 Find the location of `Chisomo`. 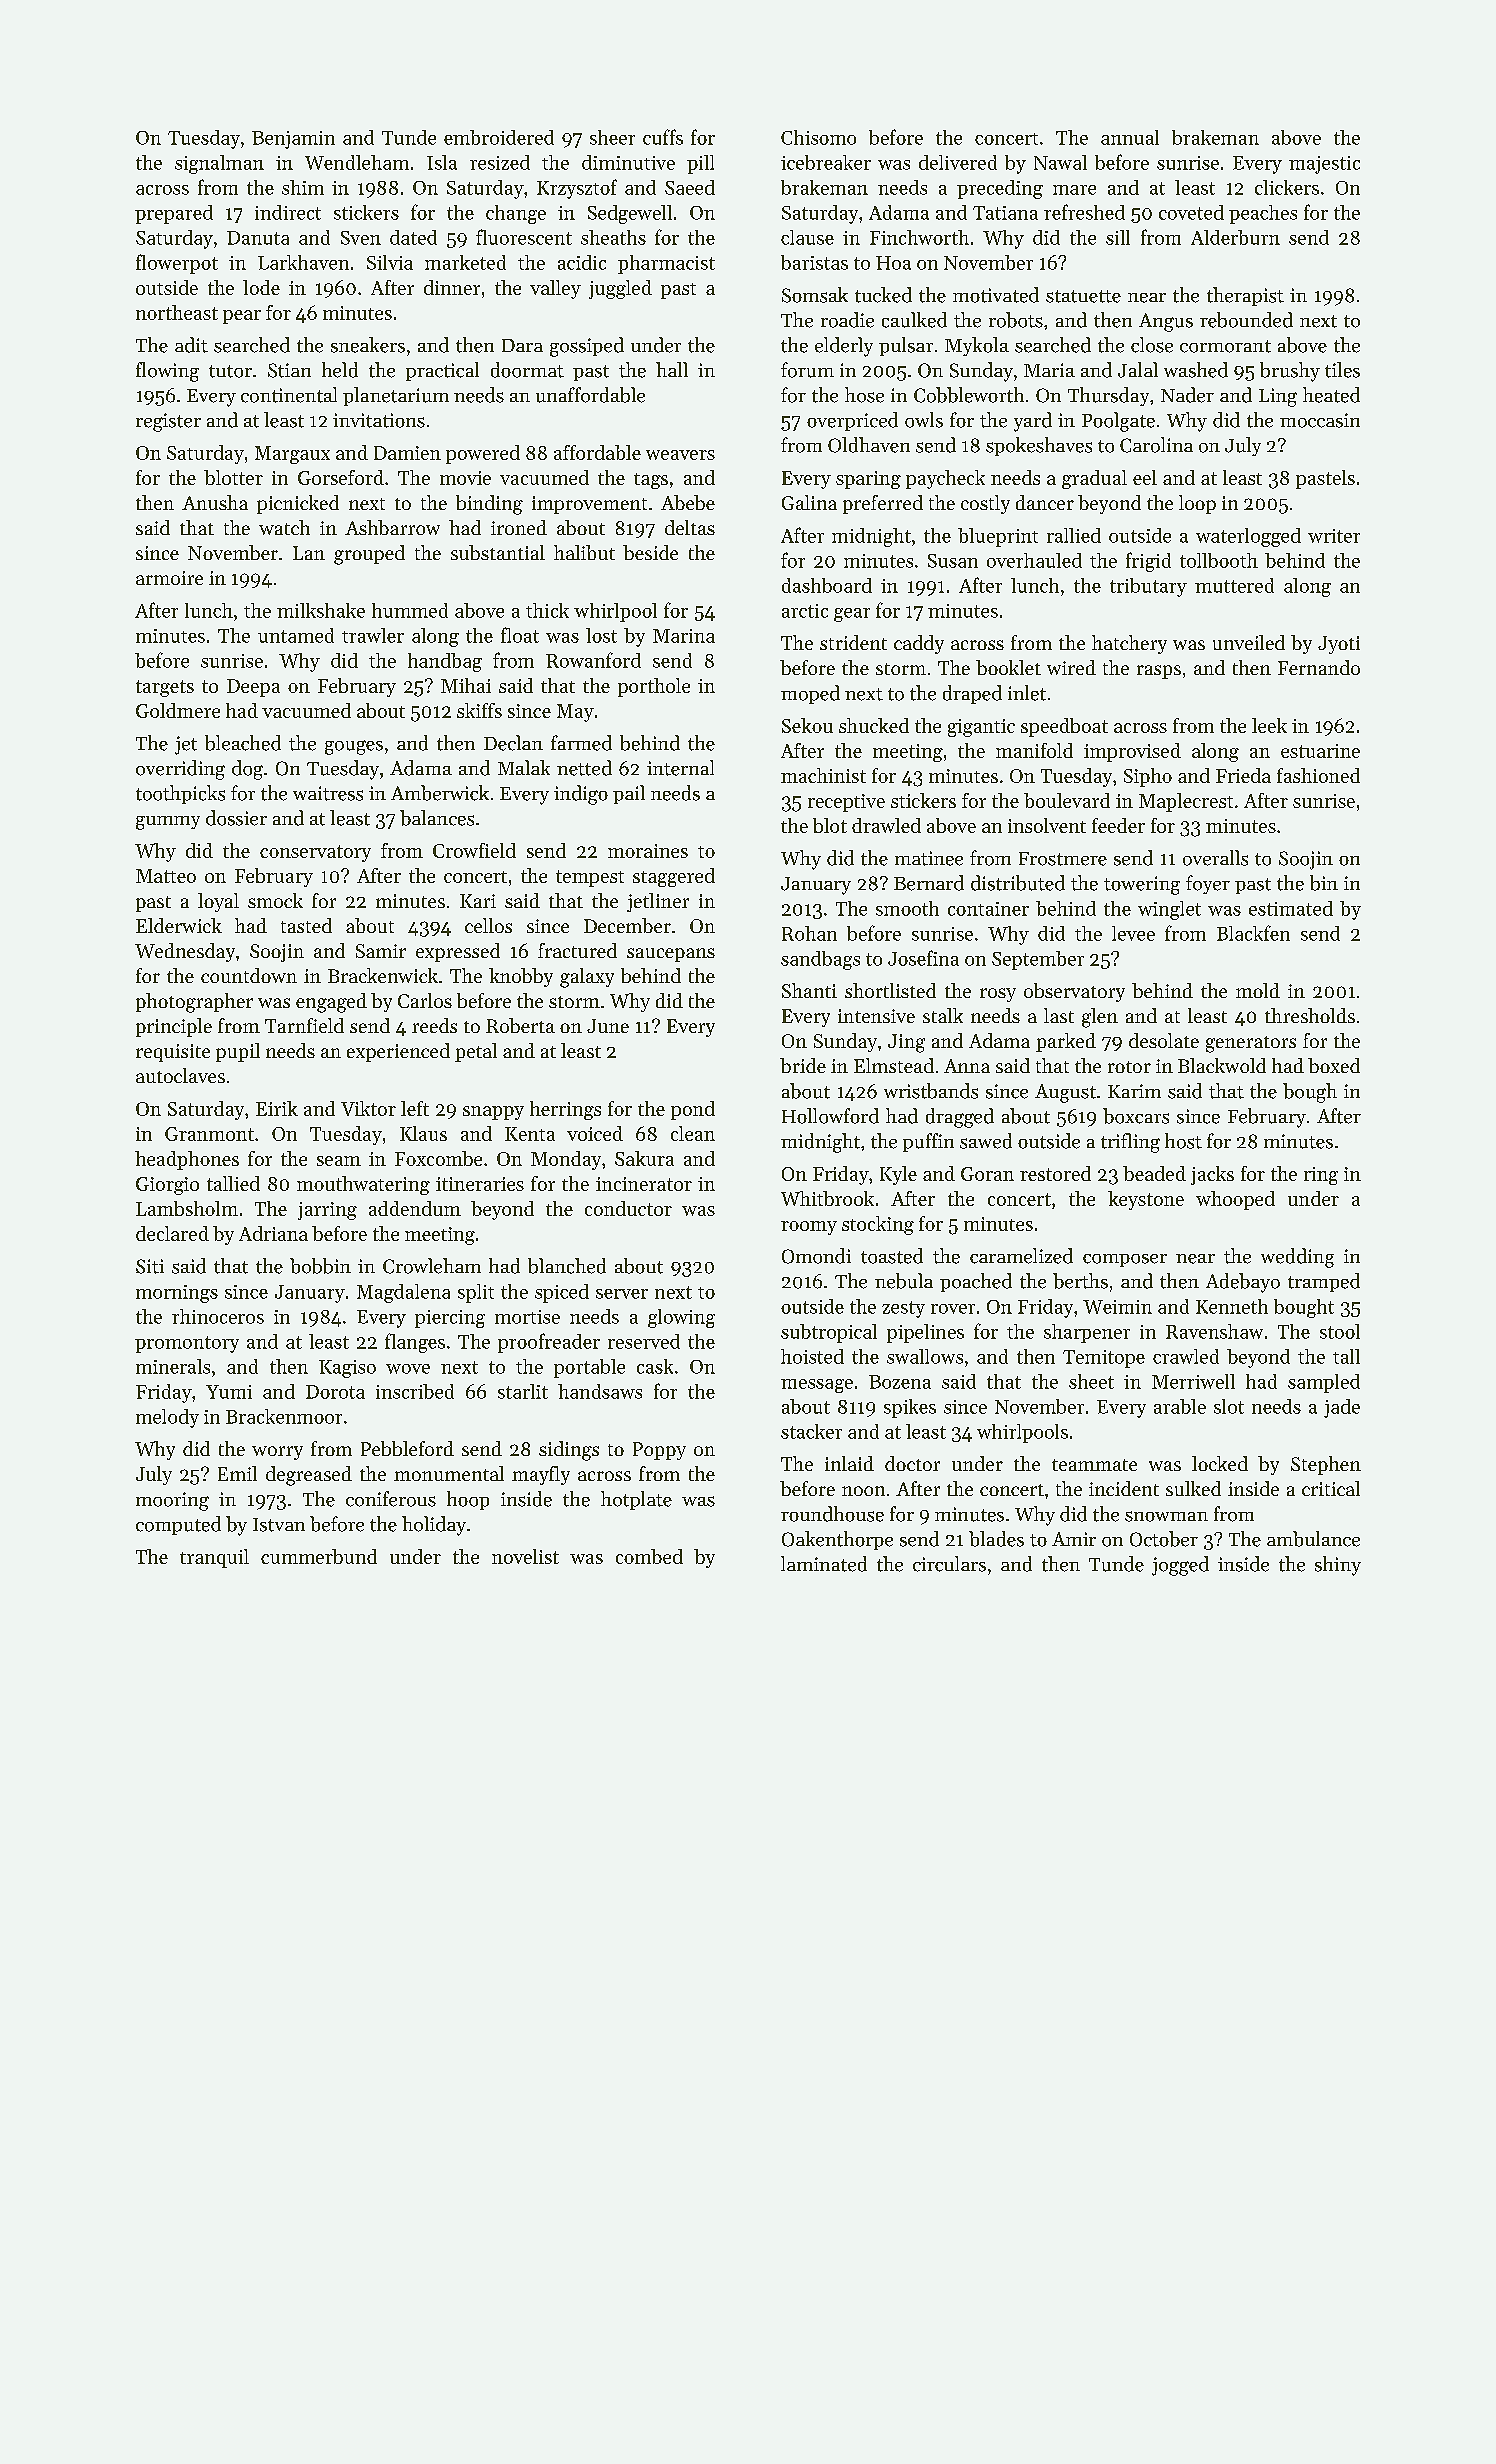

Chisomo is located at coordinates (818, 137).
